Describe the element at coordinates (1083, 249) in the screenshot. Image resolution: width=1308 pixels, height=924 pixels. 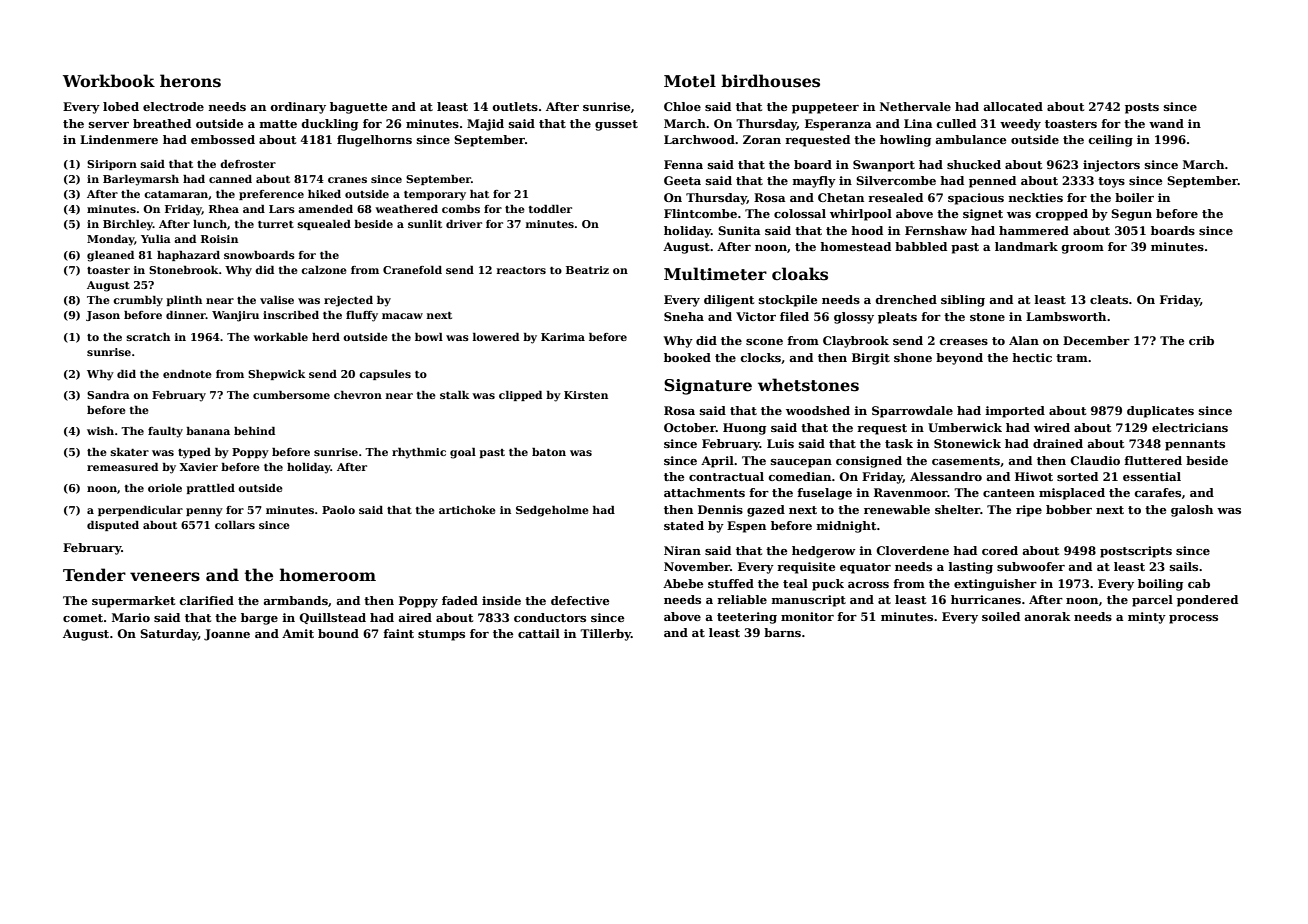
I see `groom` at that location.
